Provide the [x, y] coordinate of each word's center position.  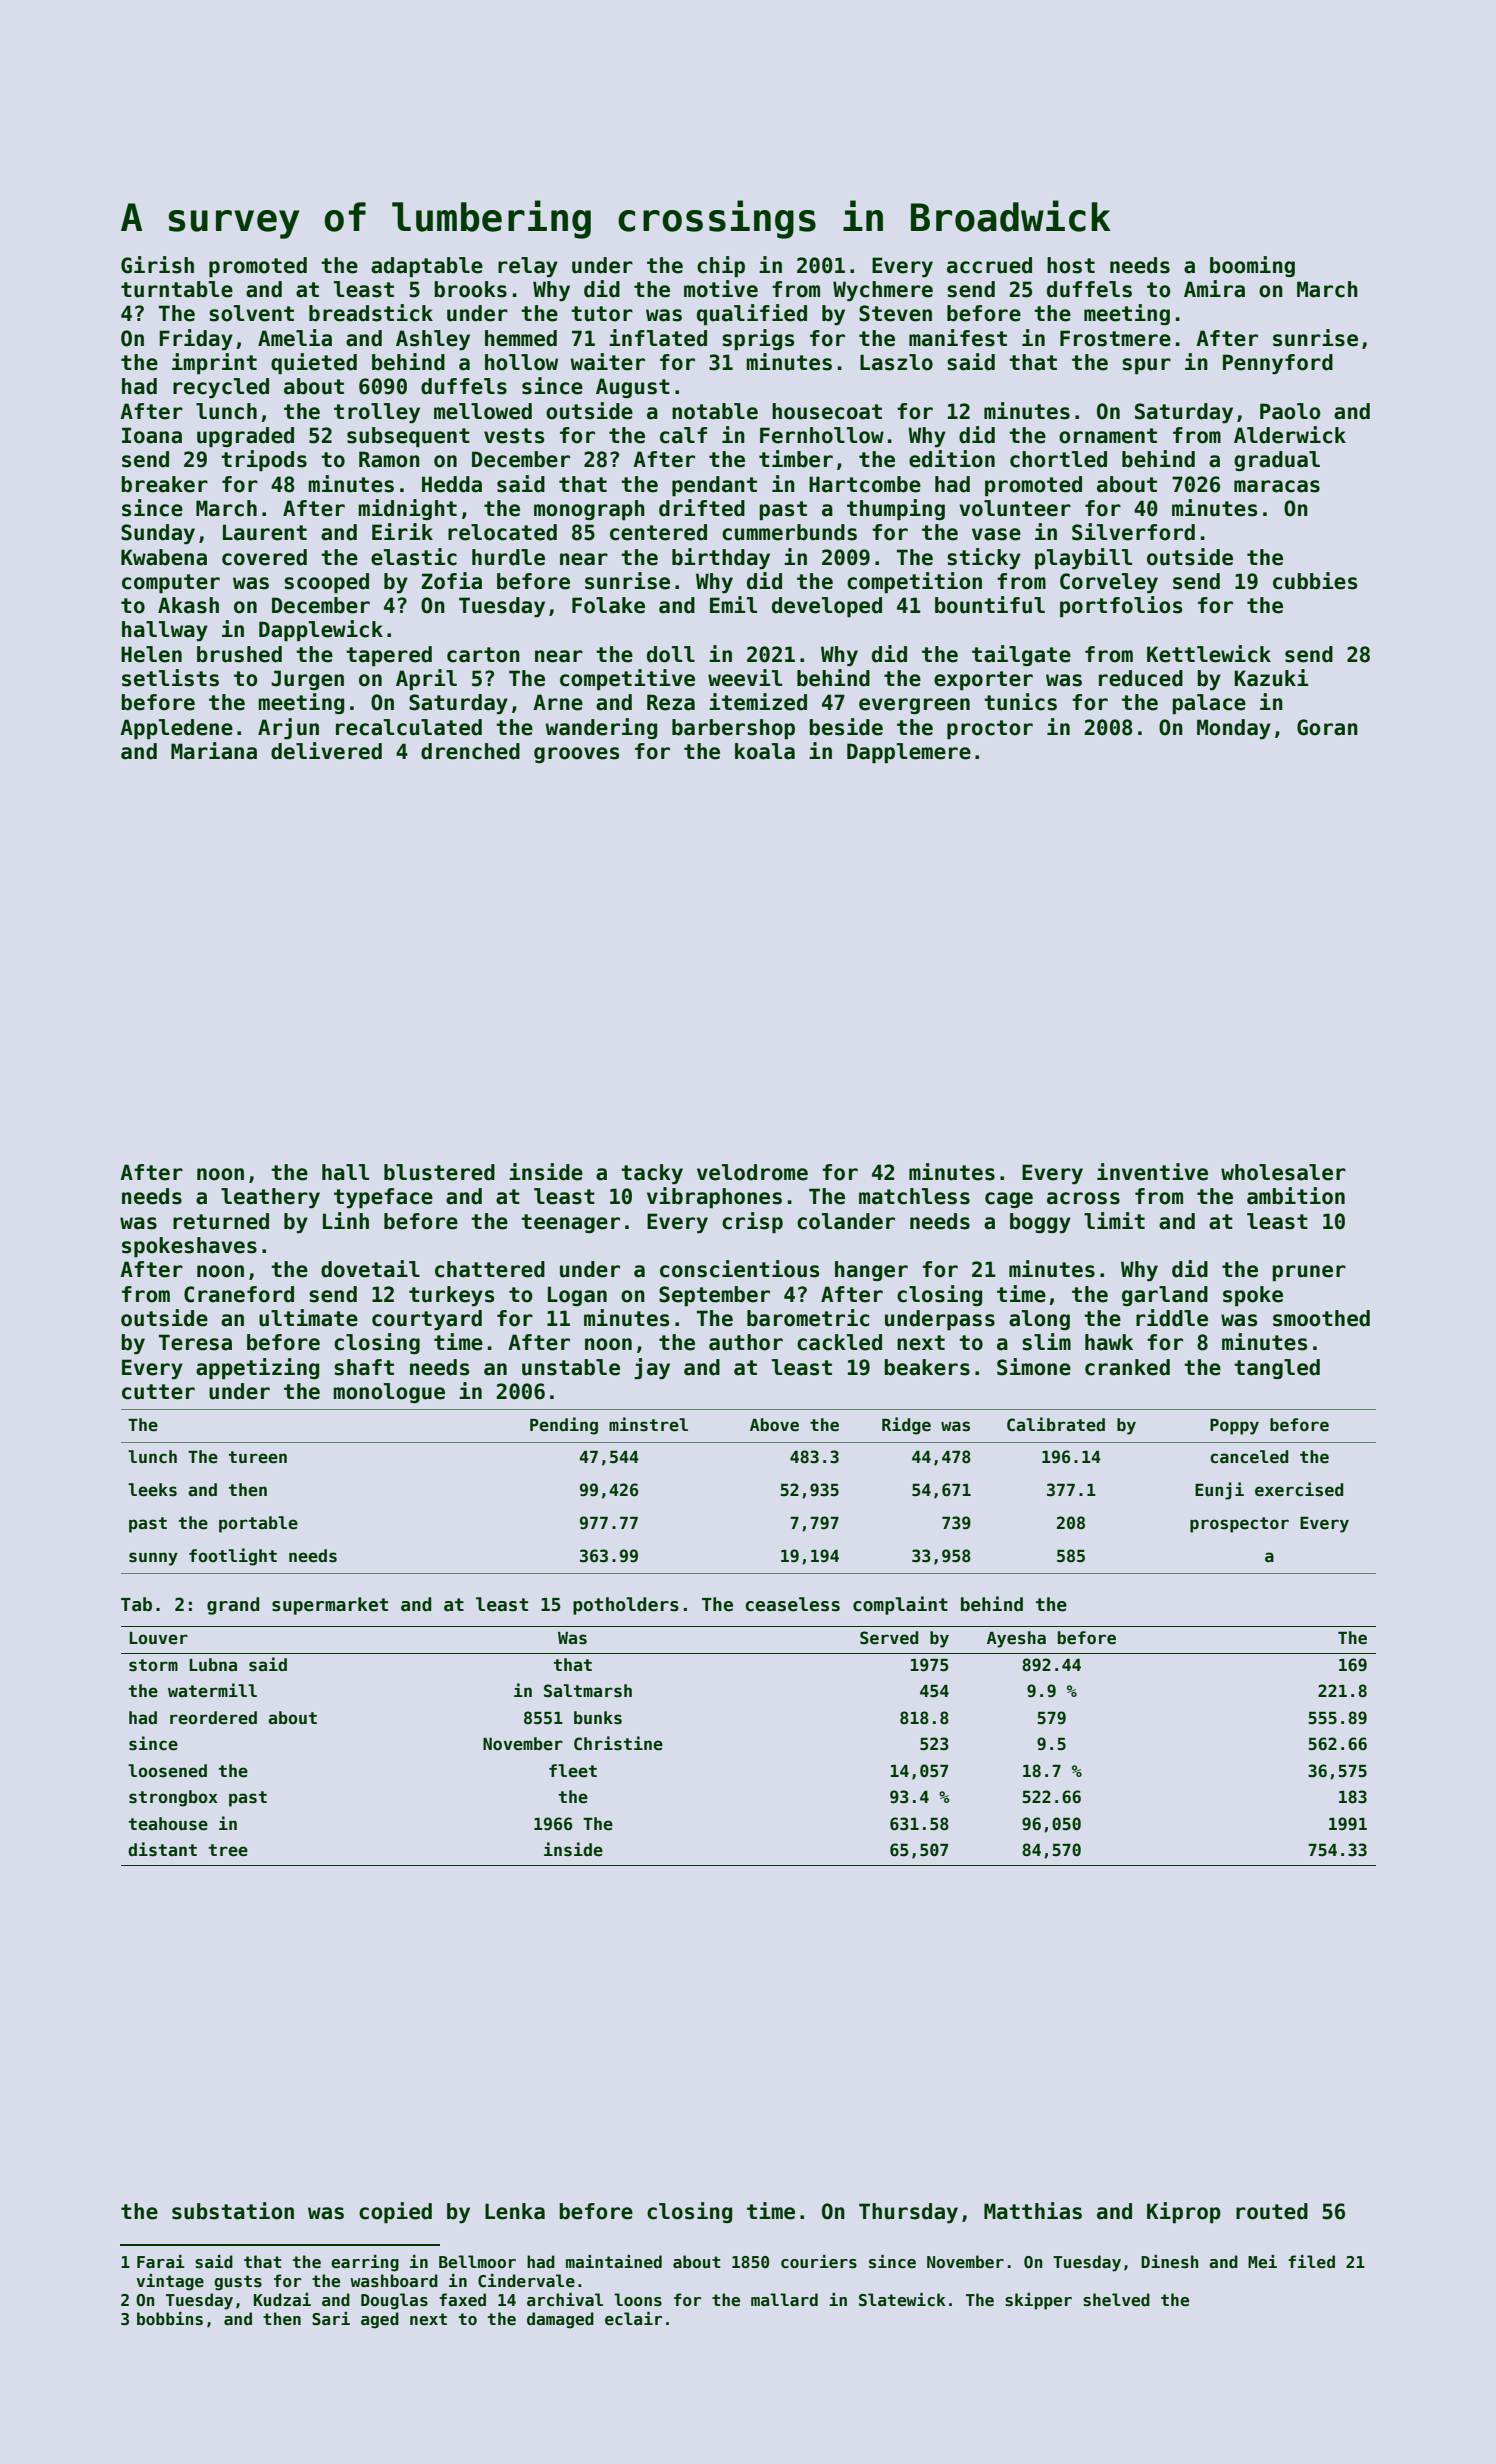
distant [162, 1849]
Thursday [908, 2213]
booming [1252, 266]
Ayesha [1016, 1639]
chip [721, 267]
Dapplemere [909, 753]
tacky [652, 1174]
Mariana [214, 751]
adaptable [427, 267]
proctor [990, 730]
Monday [1234, 729]
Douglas [394, 2301]
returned [221, 1221]
